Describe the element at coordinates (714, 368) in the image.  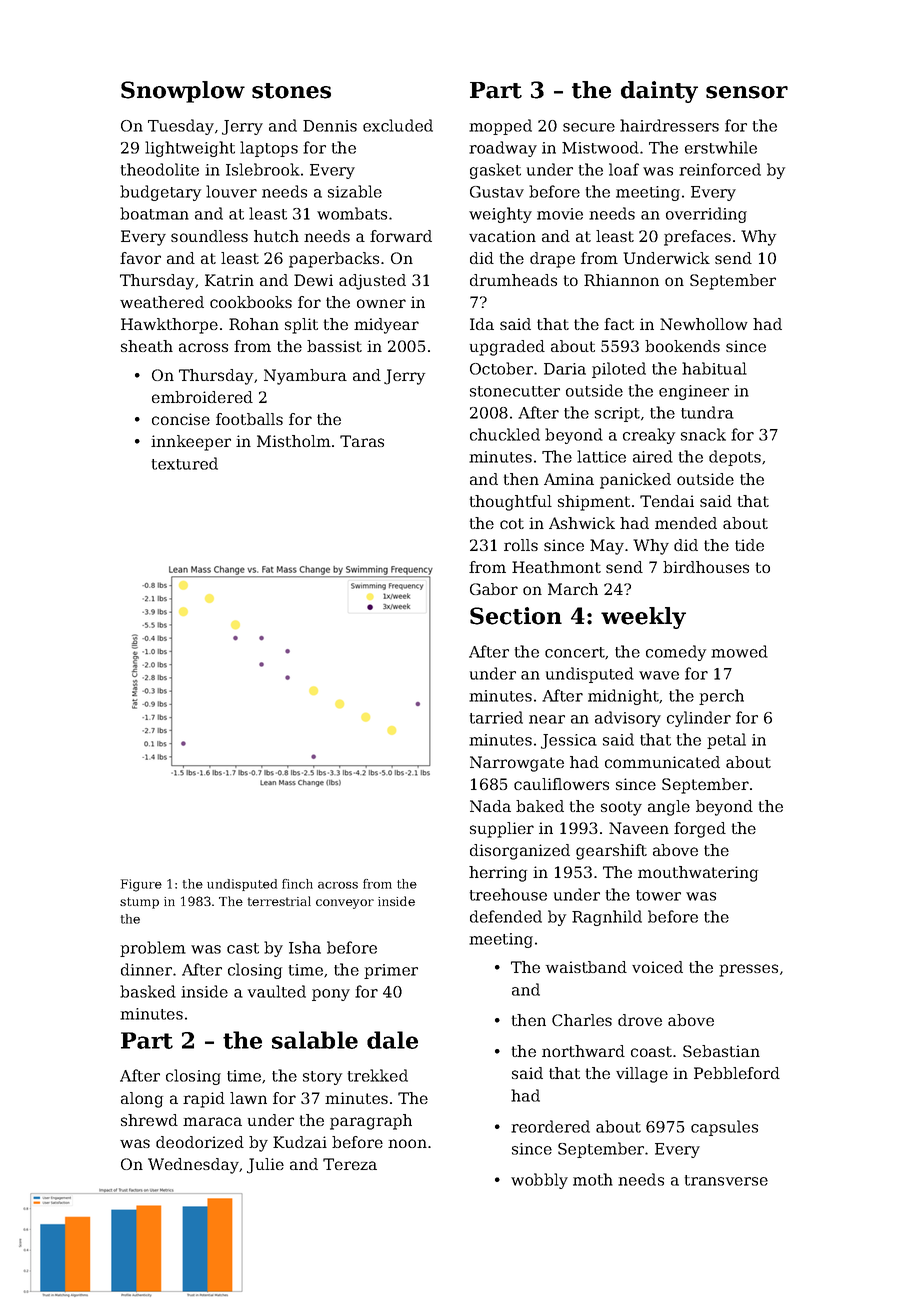
I see `habitual` at that location.
